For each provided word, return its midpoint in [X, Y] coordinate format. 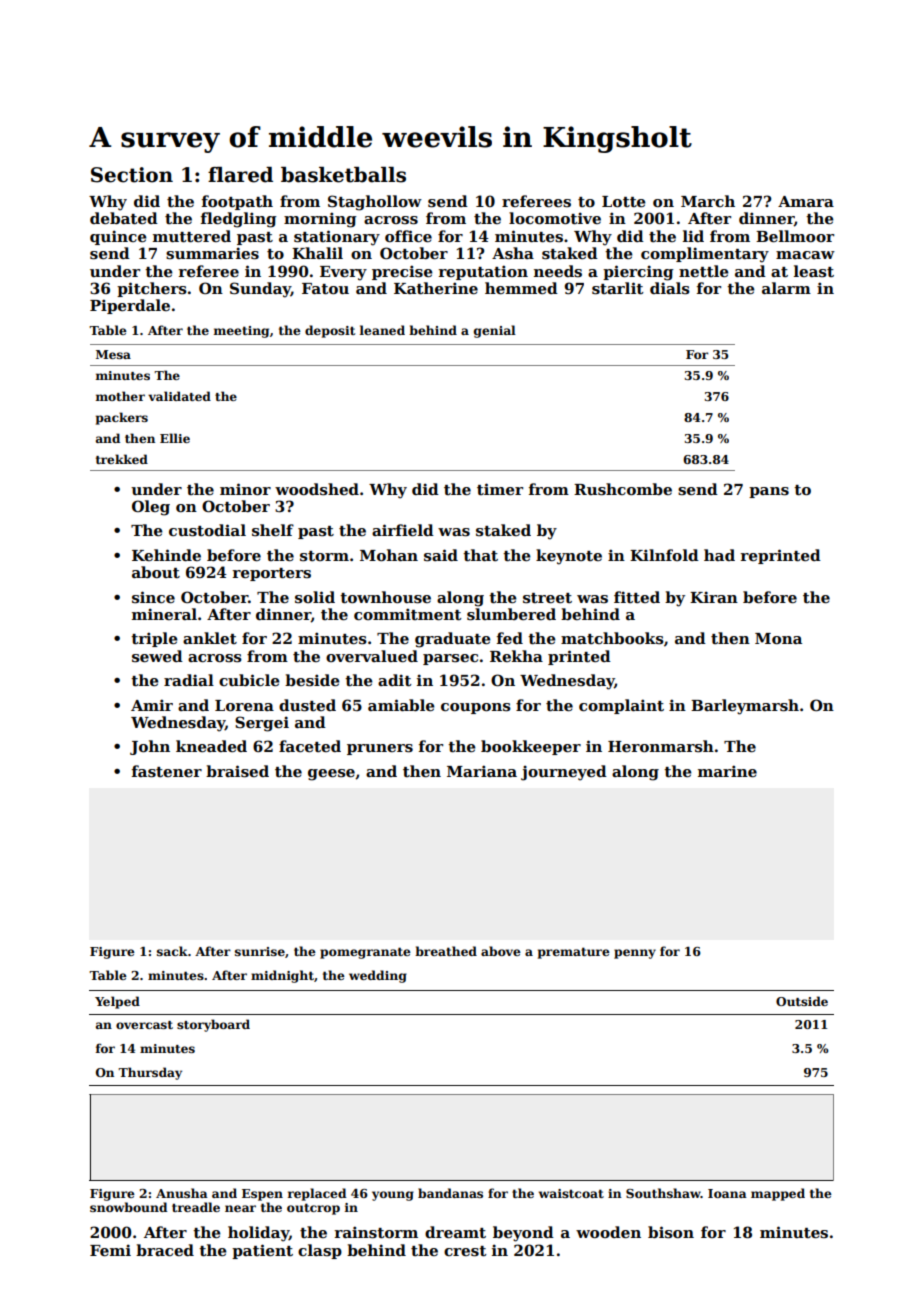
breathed [446, 951]
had [719, 555]
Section [132, 175]
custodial [207, 530]
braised [237, 771]
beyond [523, 1234]
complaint [621, 706]
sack [172, 951]
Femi [110, 1250]
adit [395, 680]
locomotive [555, 218]
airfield [403, 530]
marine [727, 771]
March [708, 201]
